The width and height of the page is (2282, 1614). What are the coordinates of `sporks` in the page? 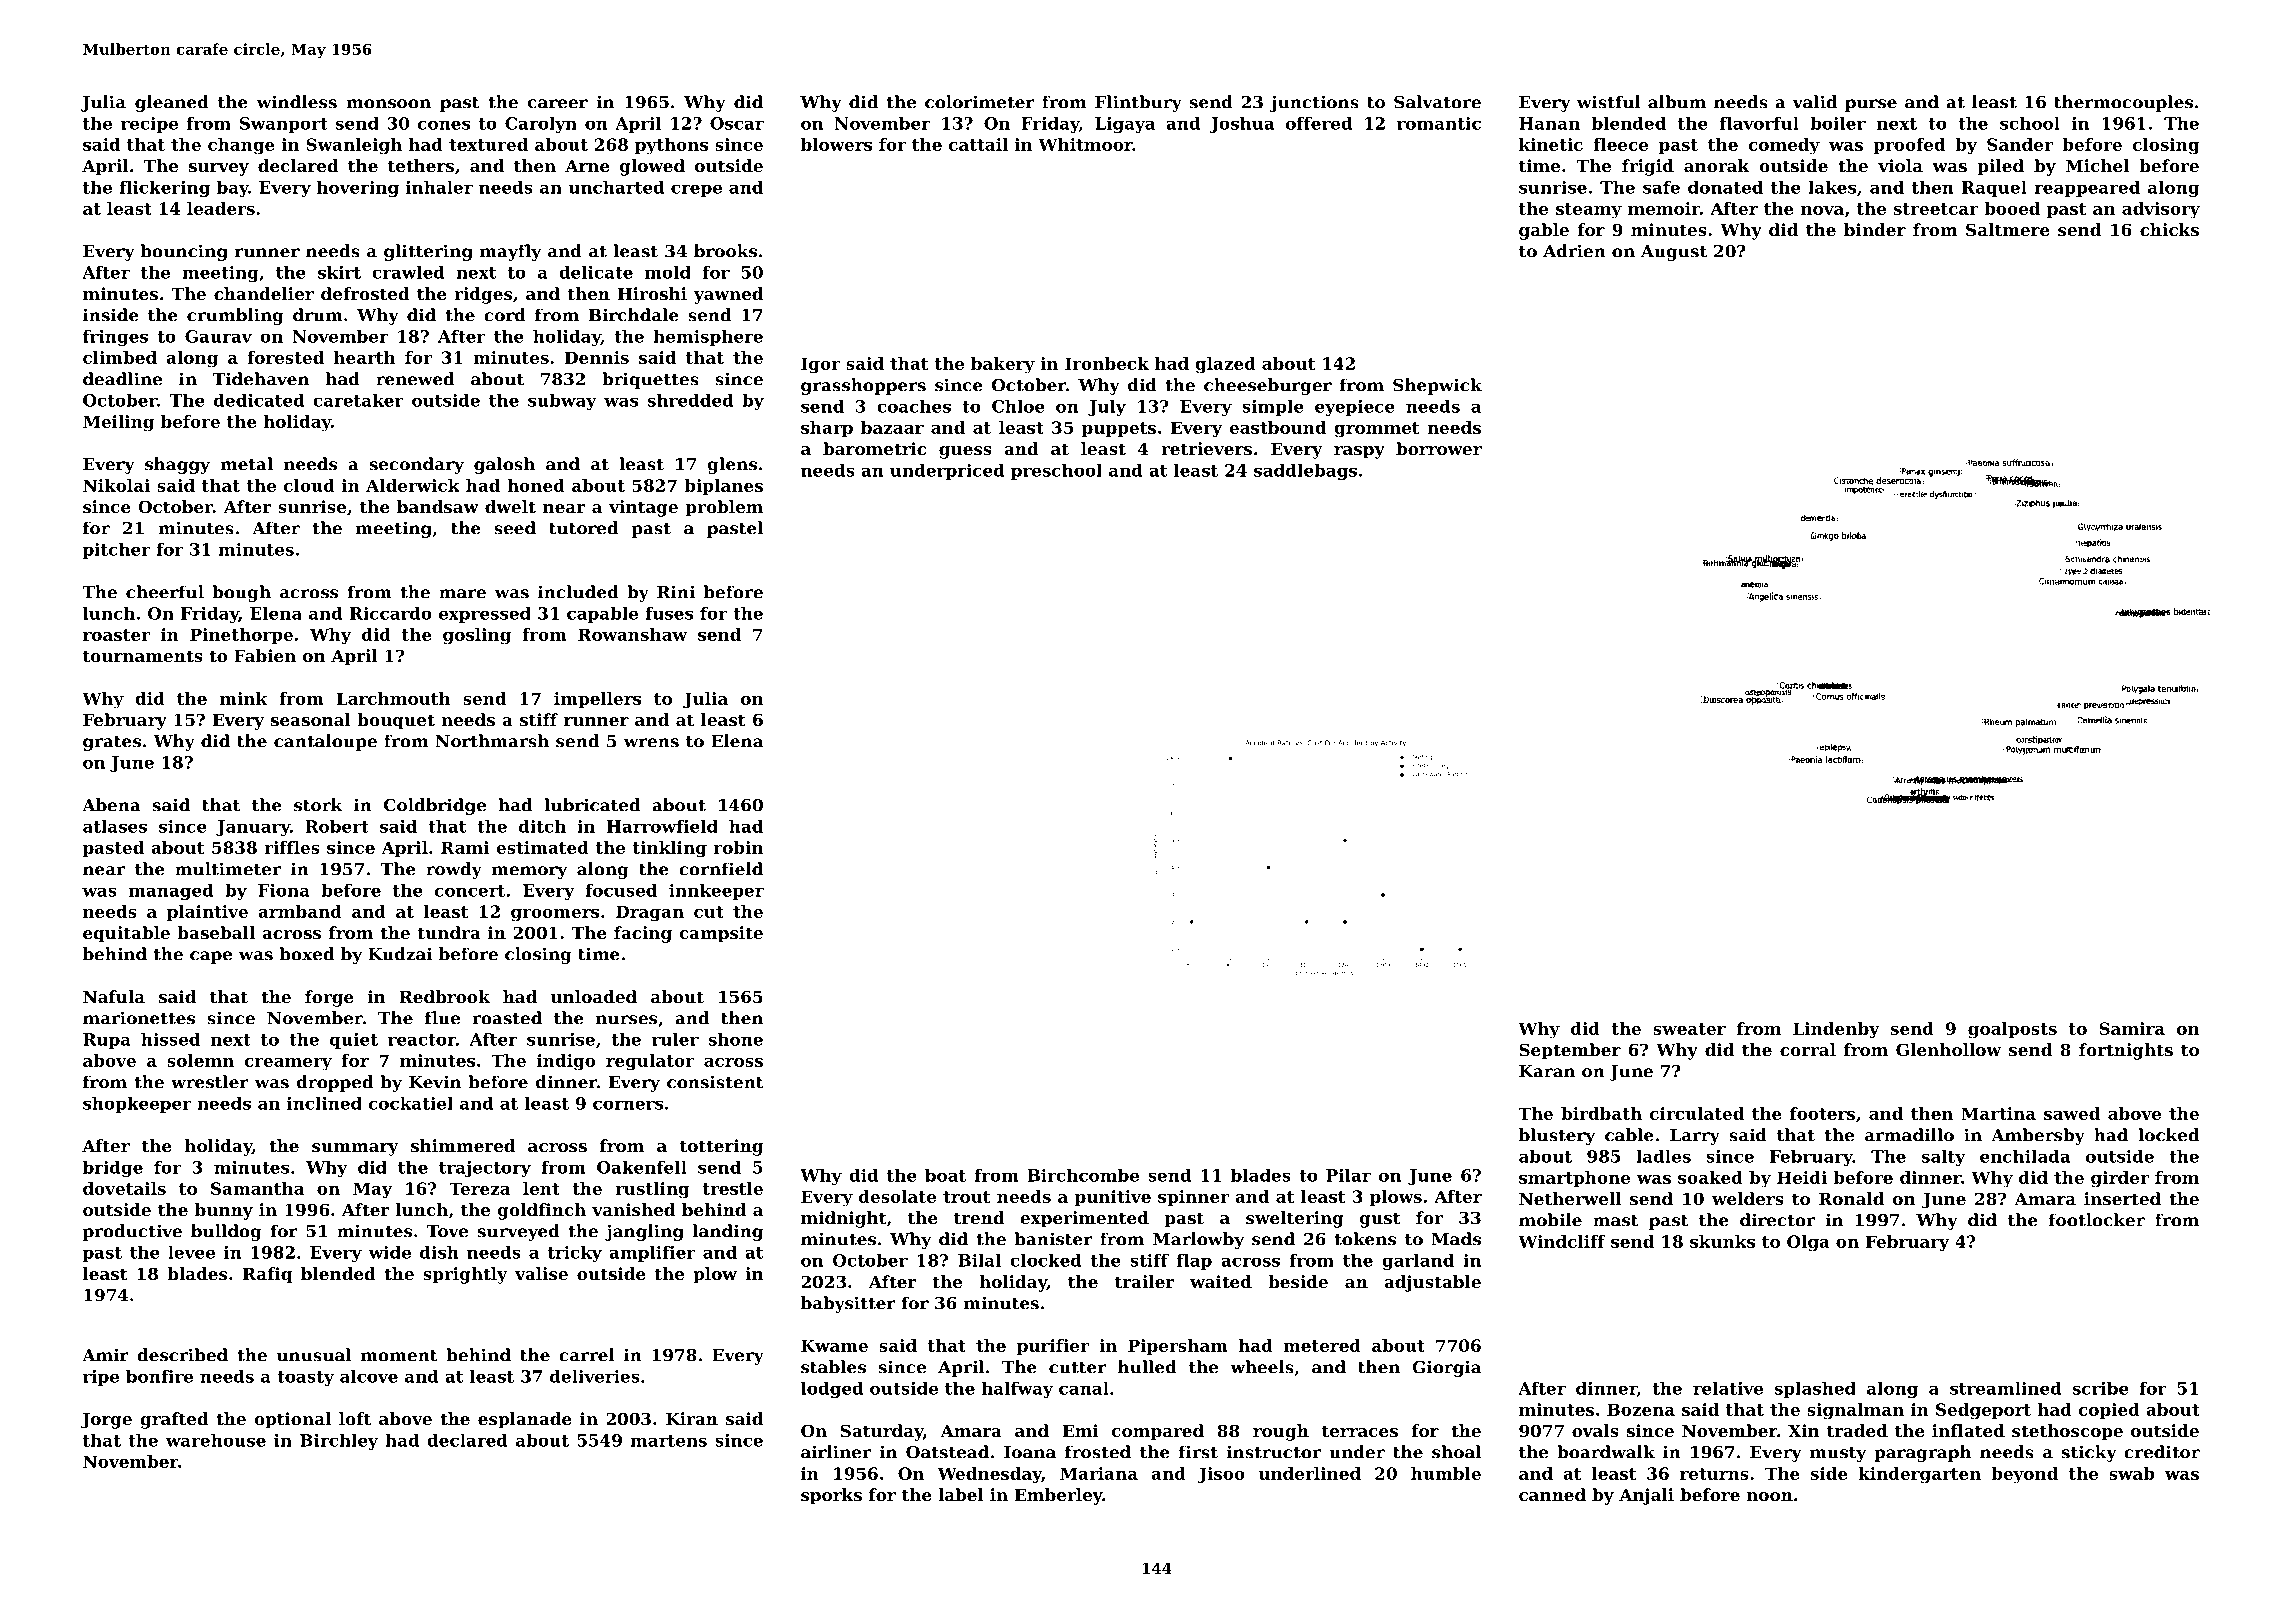 It's located at (831, 1496).
